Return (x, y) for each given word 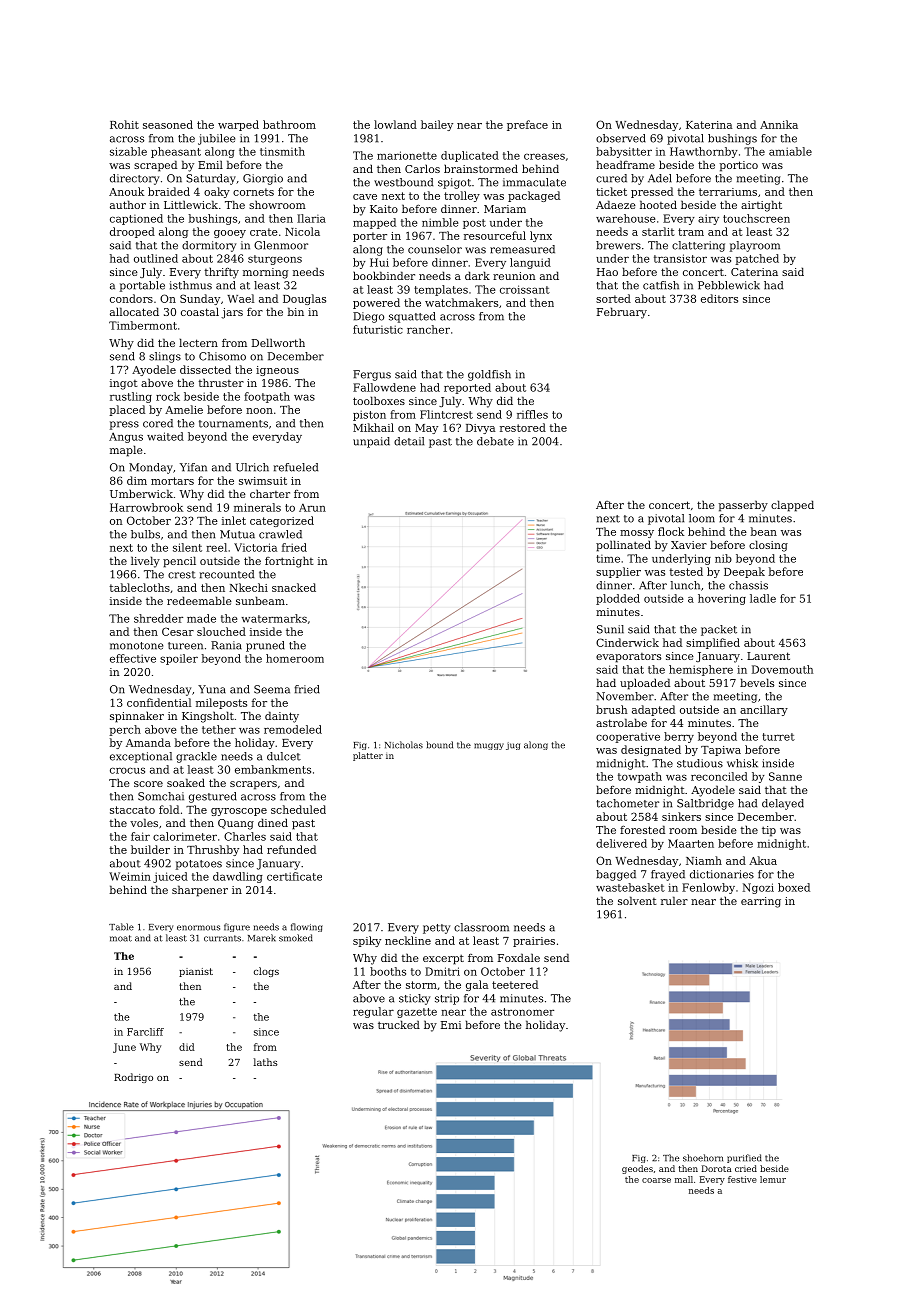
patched (757, 259)
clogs (266, 972)
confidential (159, 702)
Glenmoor (281, 245)
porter (370, 237)
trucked (399, 1024)
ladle (763, 598)
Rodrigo (133, 1078)
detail (409, 441)
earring (761, 902)
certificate (294, 876)
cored (158, 423)
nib (723, 558)
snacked (294, 587)
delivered (621, 843)
